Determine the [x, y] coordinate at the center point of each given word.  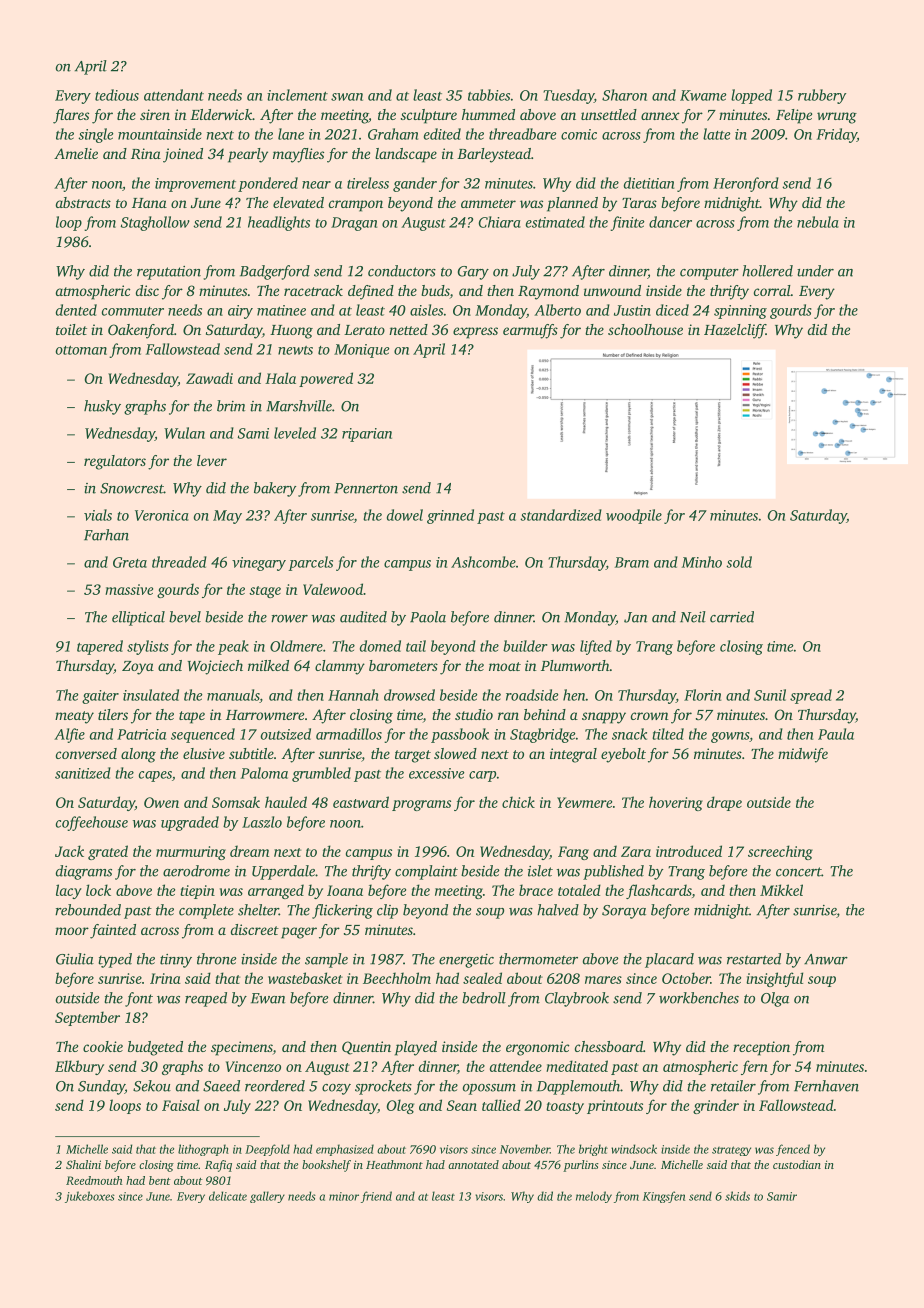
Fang [573, 853]
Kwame [703, 95]
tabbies [489, 95]
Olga [775, 999]
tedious [117, 95]
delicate [228, 1196]
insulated [151, 695]
